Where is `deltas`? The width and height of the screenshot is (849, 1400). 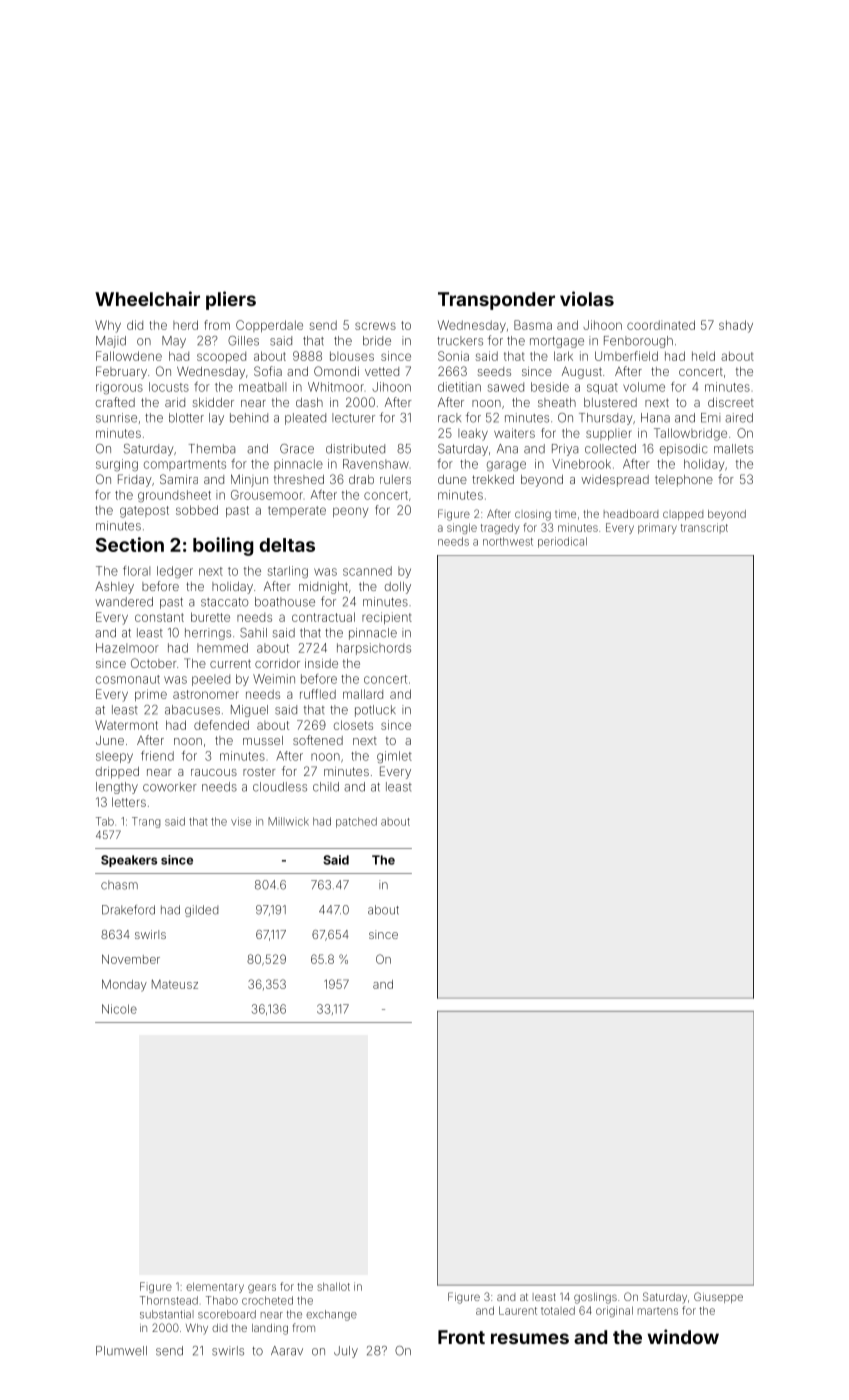
deltas is located at coordinates (287, 545).
